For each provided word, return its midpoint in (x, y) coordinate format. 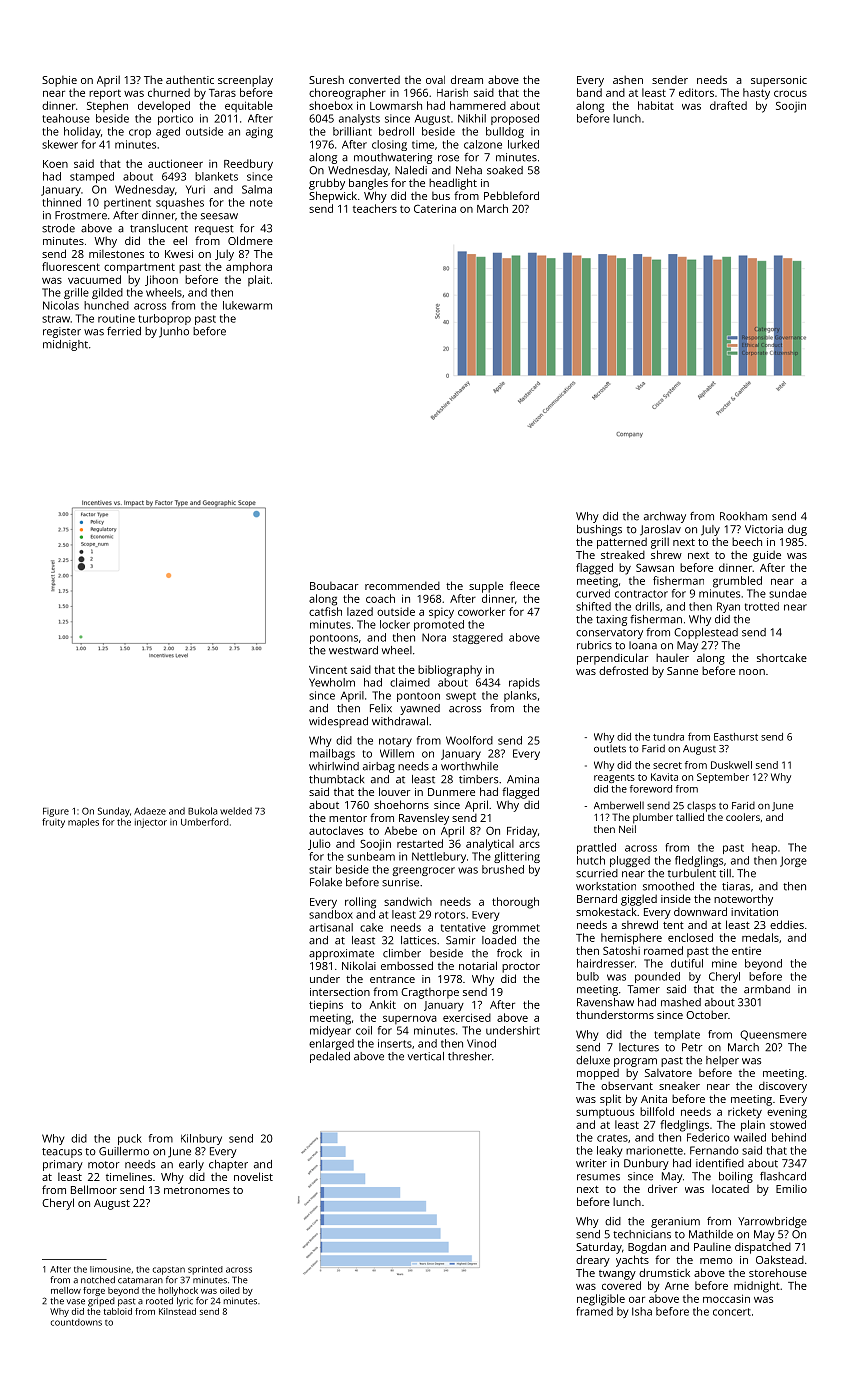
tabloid (117, 1311)
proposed (515, 119)
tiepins (326, 1006)
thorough (515, 903)
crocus (790, 93)
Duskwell (731, 765)
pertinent (127, 203)
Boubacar (334, 586)
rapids (524, 683)
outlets (610, 749)
